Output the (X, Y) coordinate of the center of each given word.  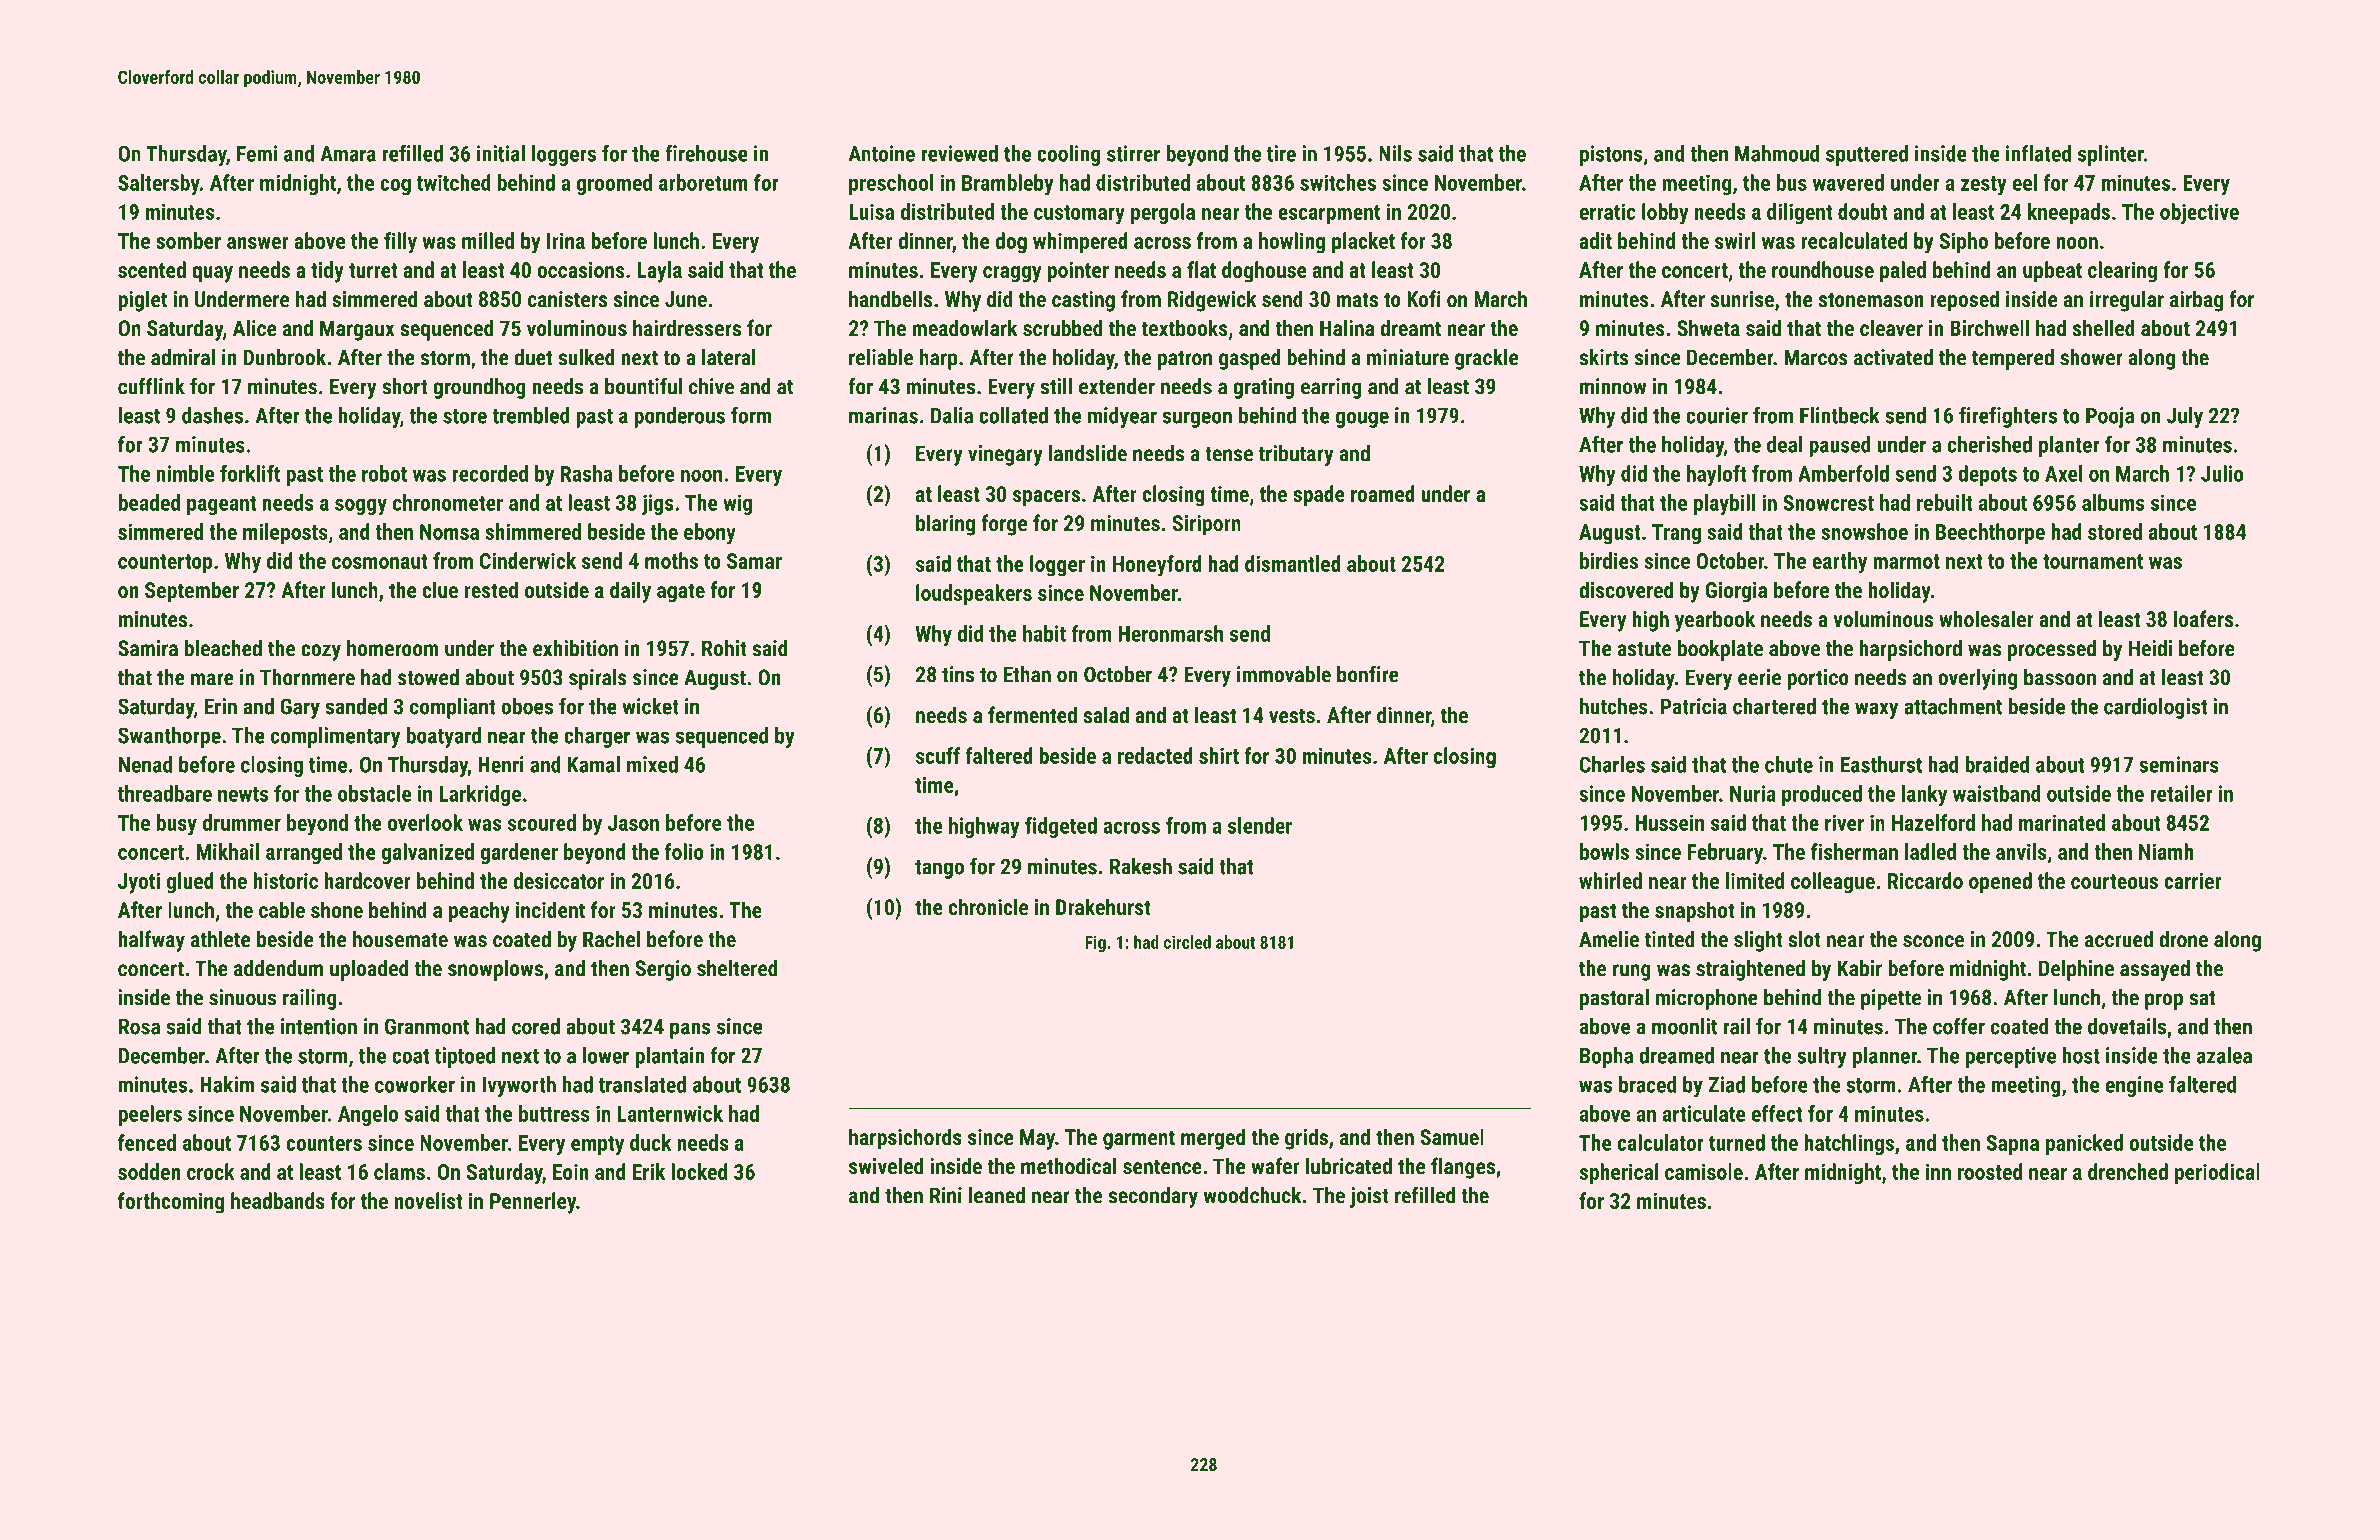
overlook (425, 822)
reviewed (959, 153)
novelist (428, 1200)
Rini (946, 1195)
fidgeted (1061, 827)
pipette (1891, 999)
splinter (2111, 155)
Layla (659, 272)
